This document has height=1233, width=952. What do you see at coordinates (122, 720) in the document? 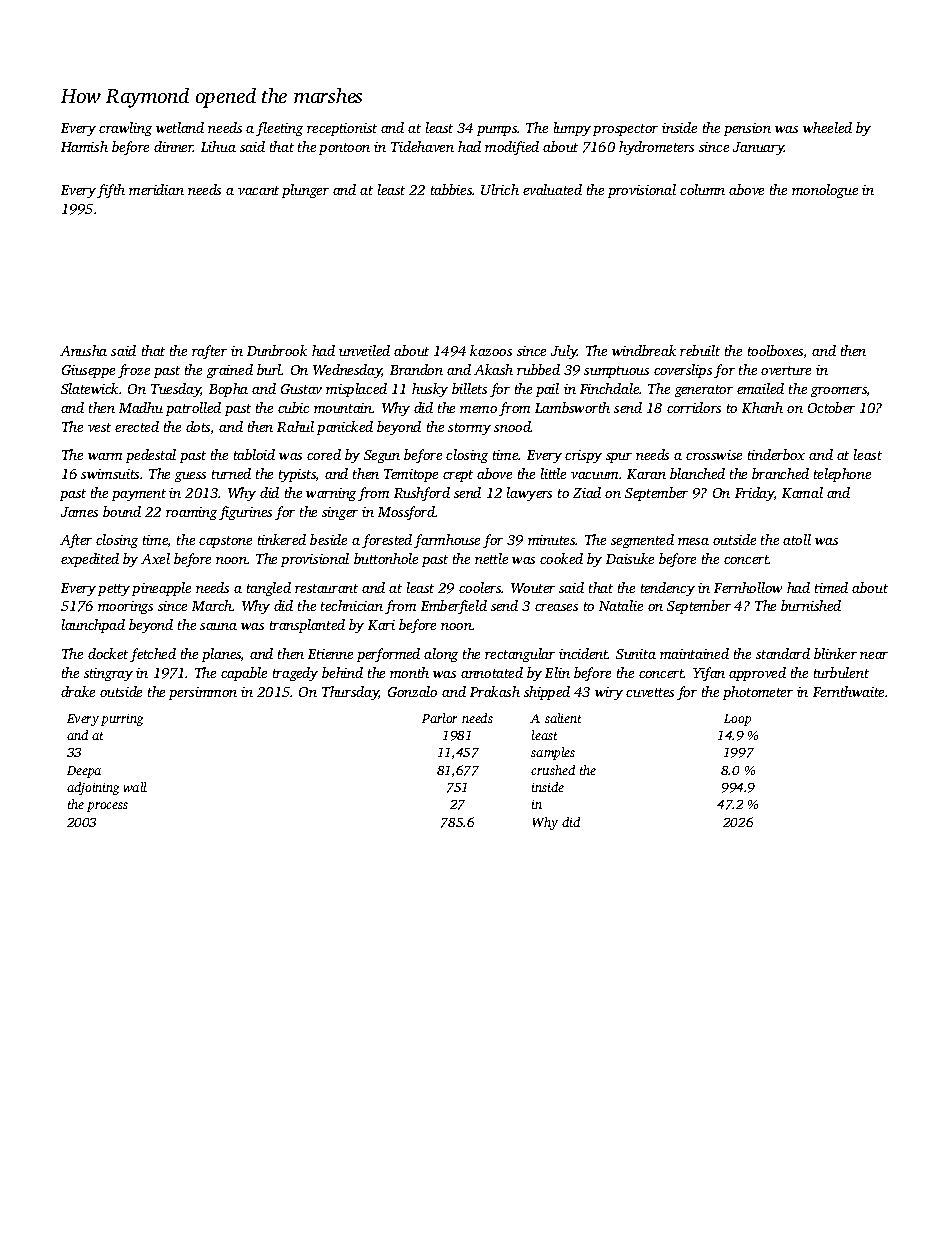
I see `purring` at bounding box center [122, 720].
